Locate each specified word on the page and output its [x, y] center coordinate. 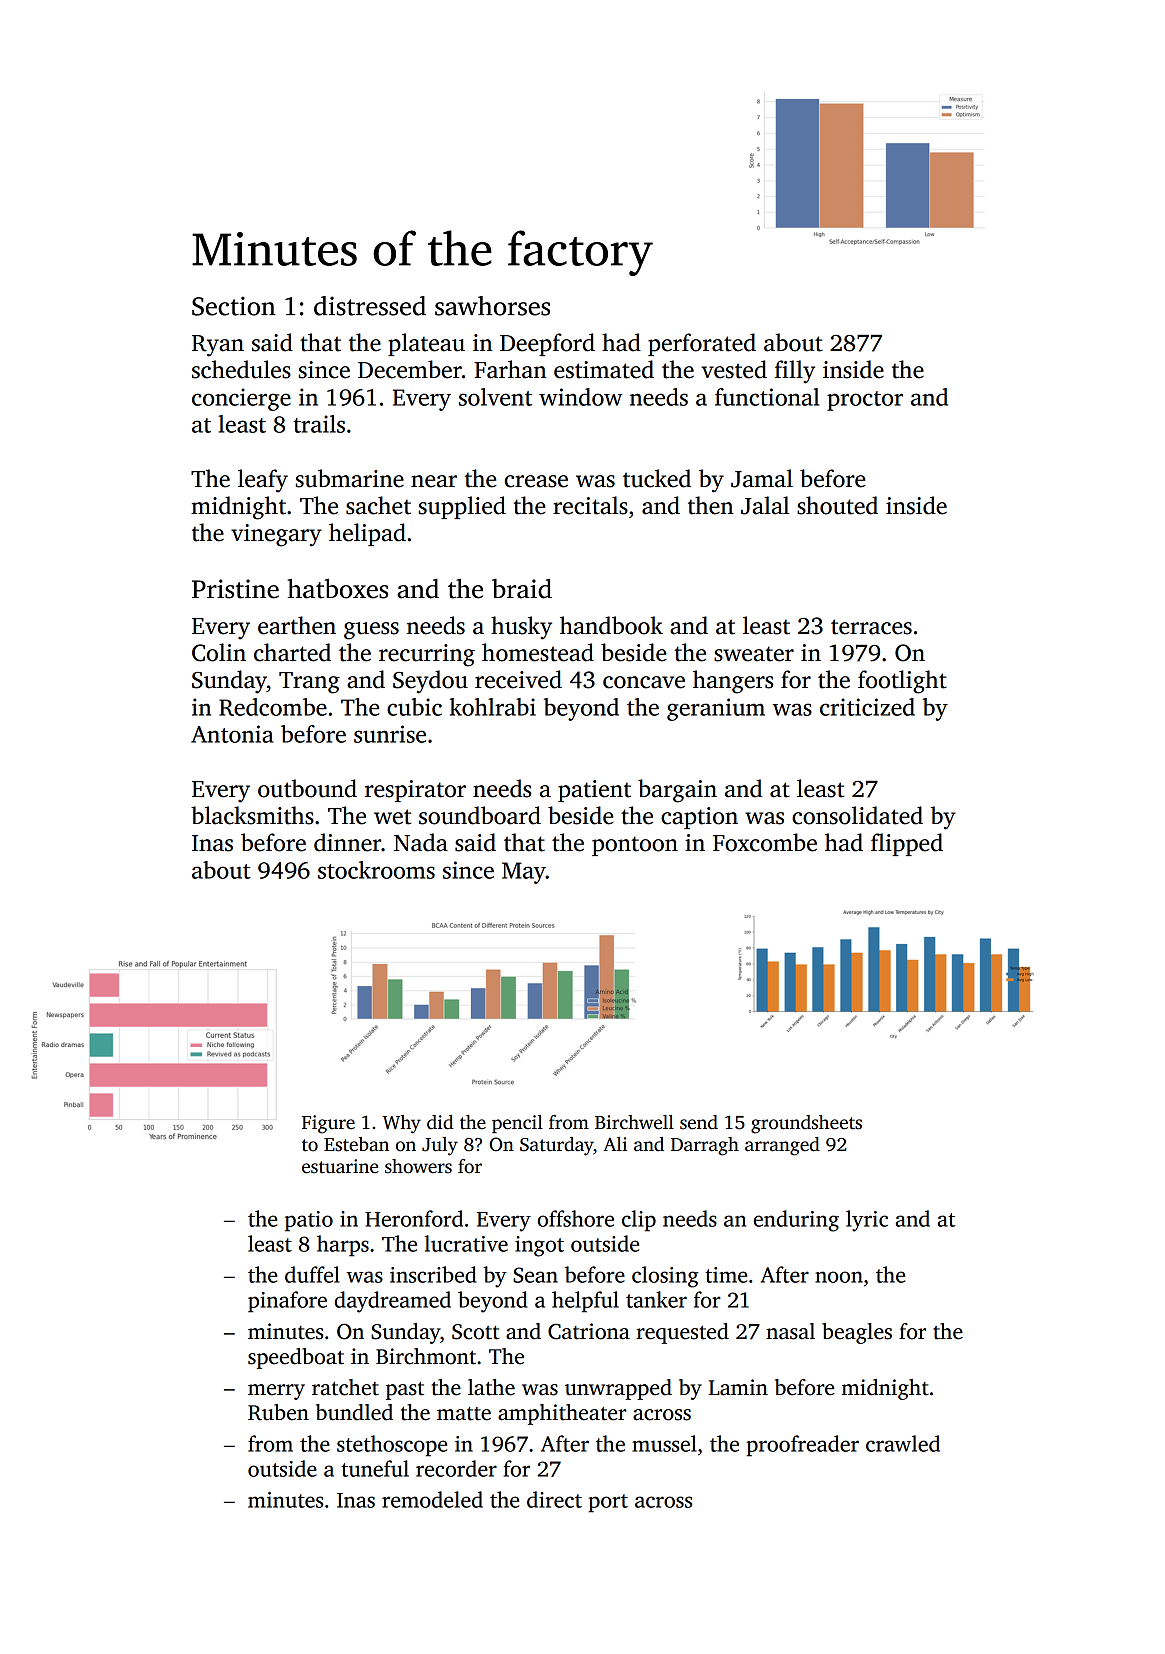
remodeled [432, 1499]
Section [234, 306]
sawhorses [492, 306]
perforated [702, 344]
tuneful [375, 1468]
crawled [903, 1443]
